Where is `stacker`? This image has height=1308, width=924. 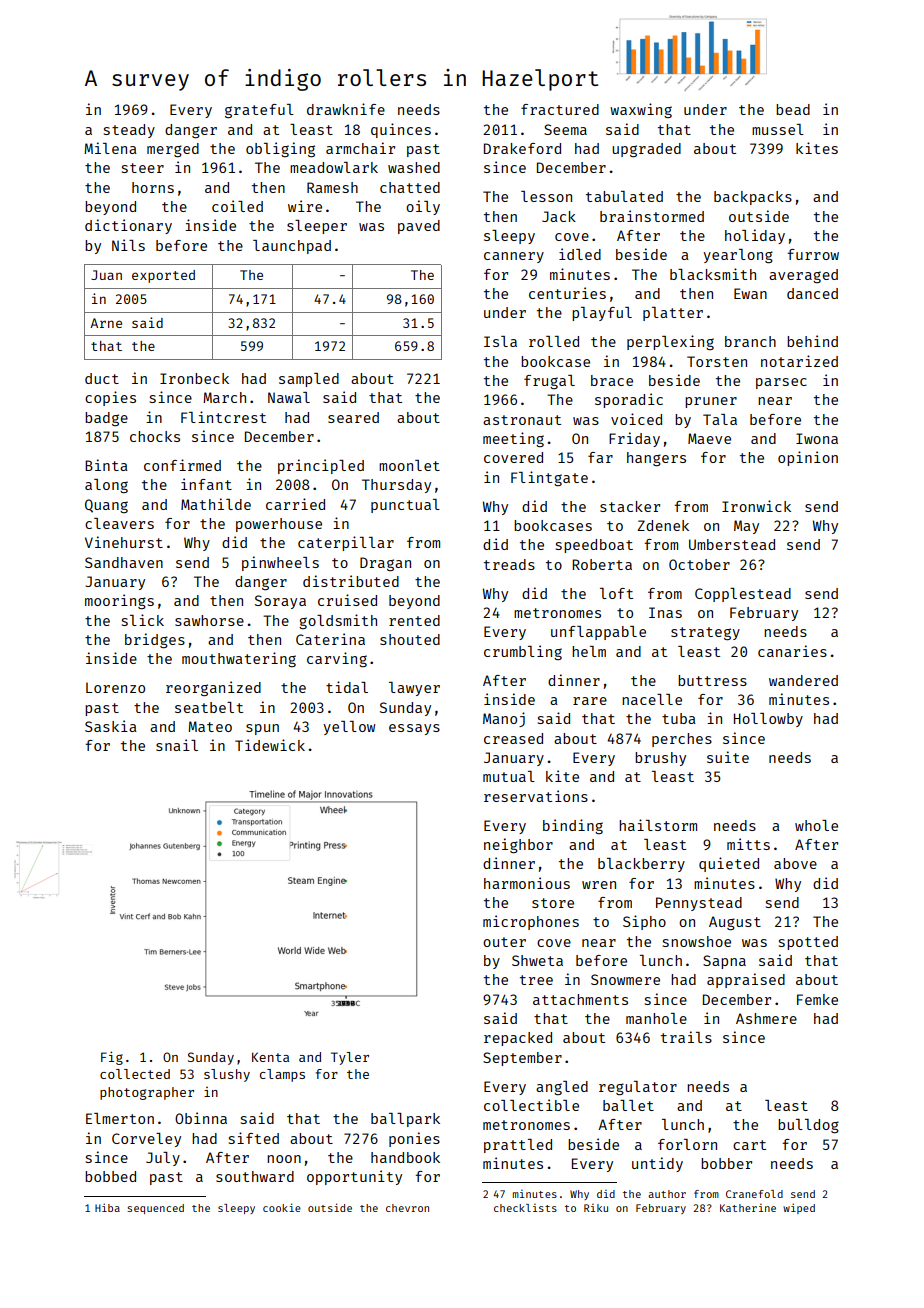
stacker is located at coordinates (630, 506).
